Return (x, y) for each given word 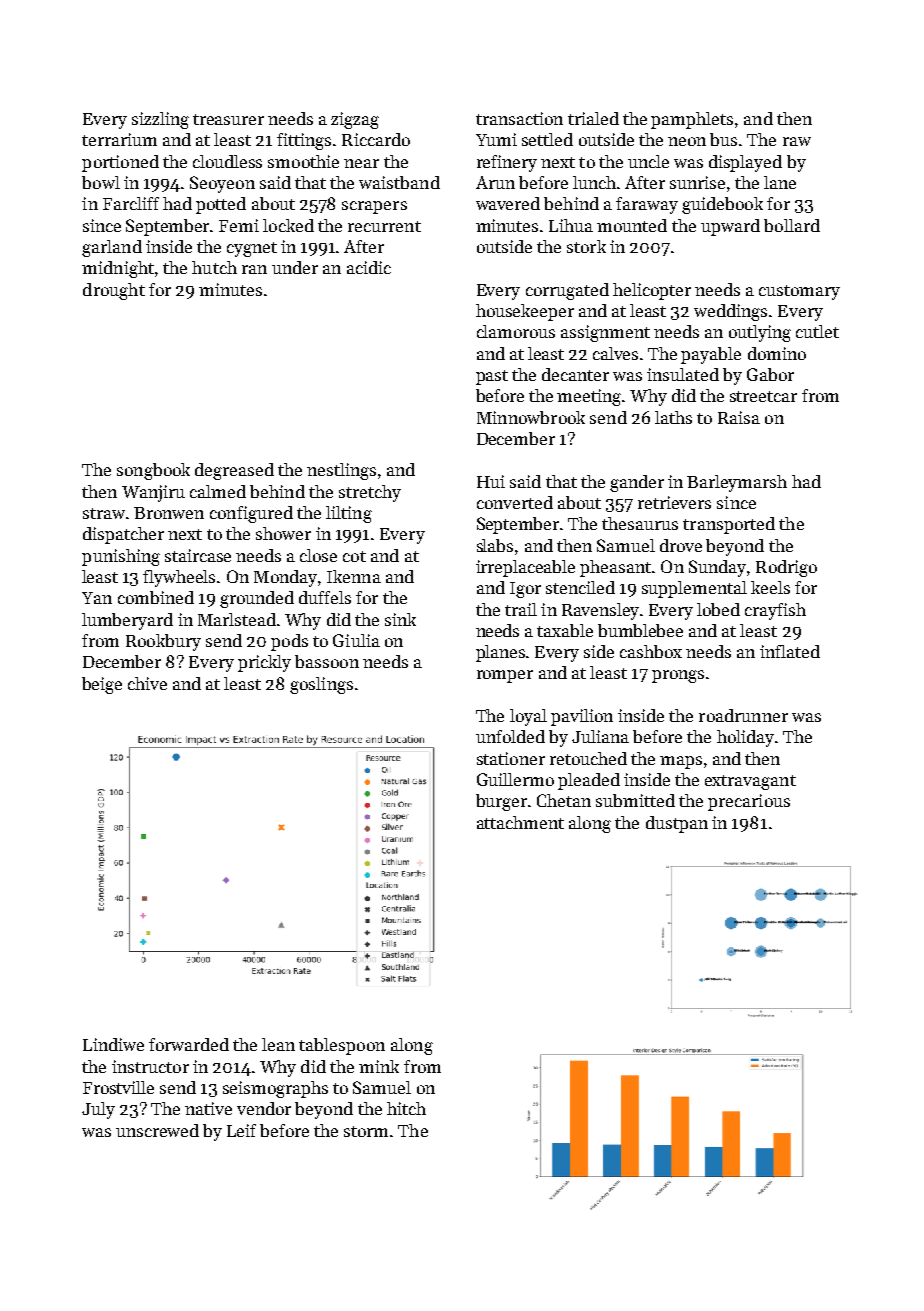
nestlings (341, 471)
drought (114, 291)
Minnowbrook (531, 417)
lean (278, 1044)
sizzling (160, 120)
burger (501, 802)
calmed (218, 491)
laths (673, 417)
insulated (683, 374)
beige (102, 685)
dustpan (677, 824)
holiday (745, 738)
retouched (588, 758)
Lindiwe (113, 1044)
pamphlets (692, 120)
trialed (593, 118)
